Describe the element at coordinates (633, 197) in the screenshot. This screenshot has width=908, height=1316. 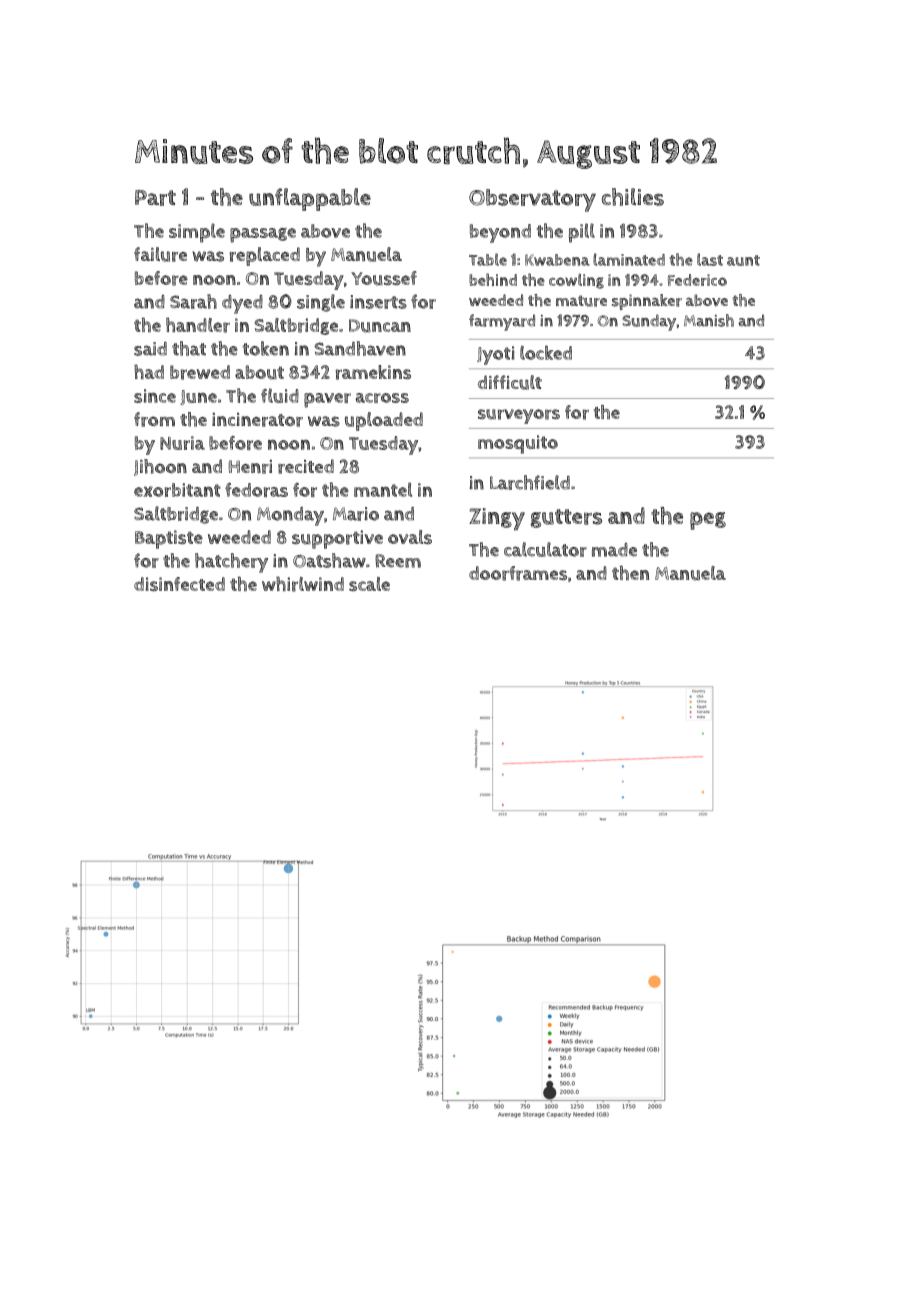
I see `chilies` at that location.
